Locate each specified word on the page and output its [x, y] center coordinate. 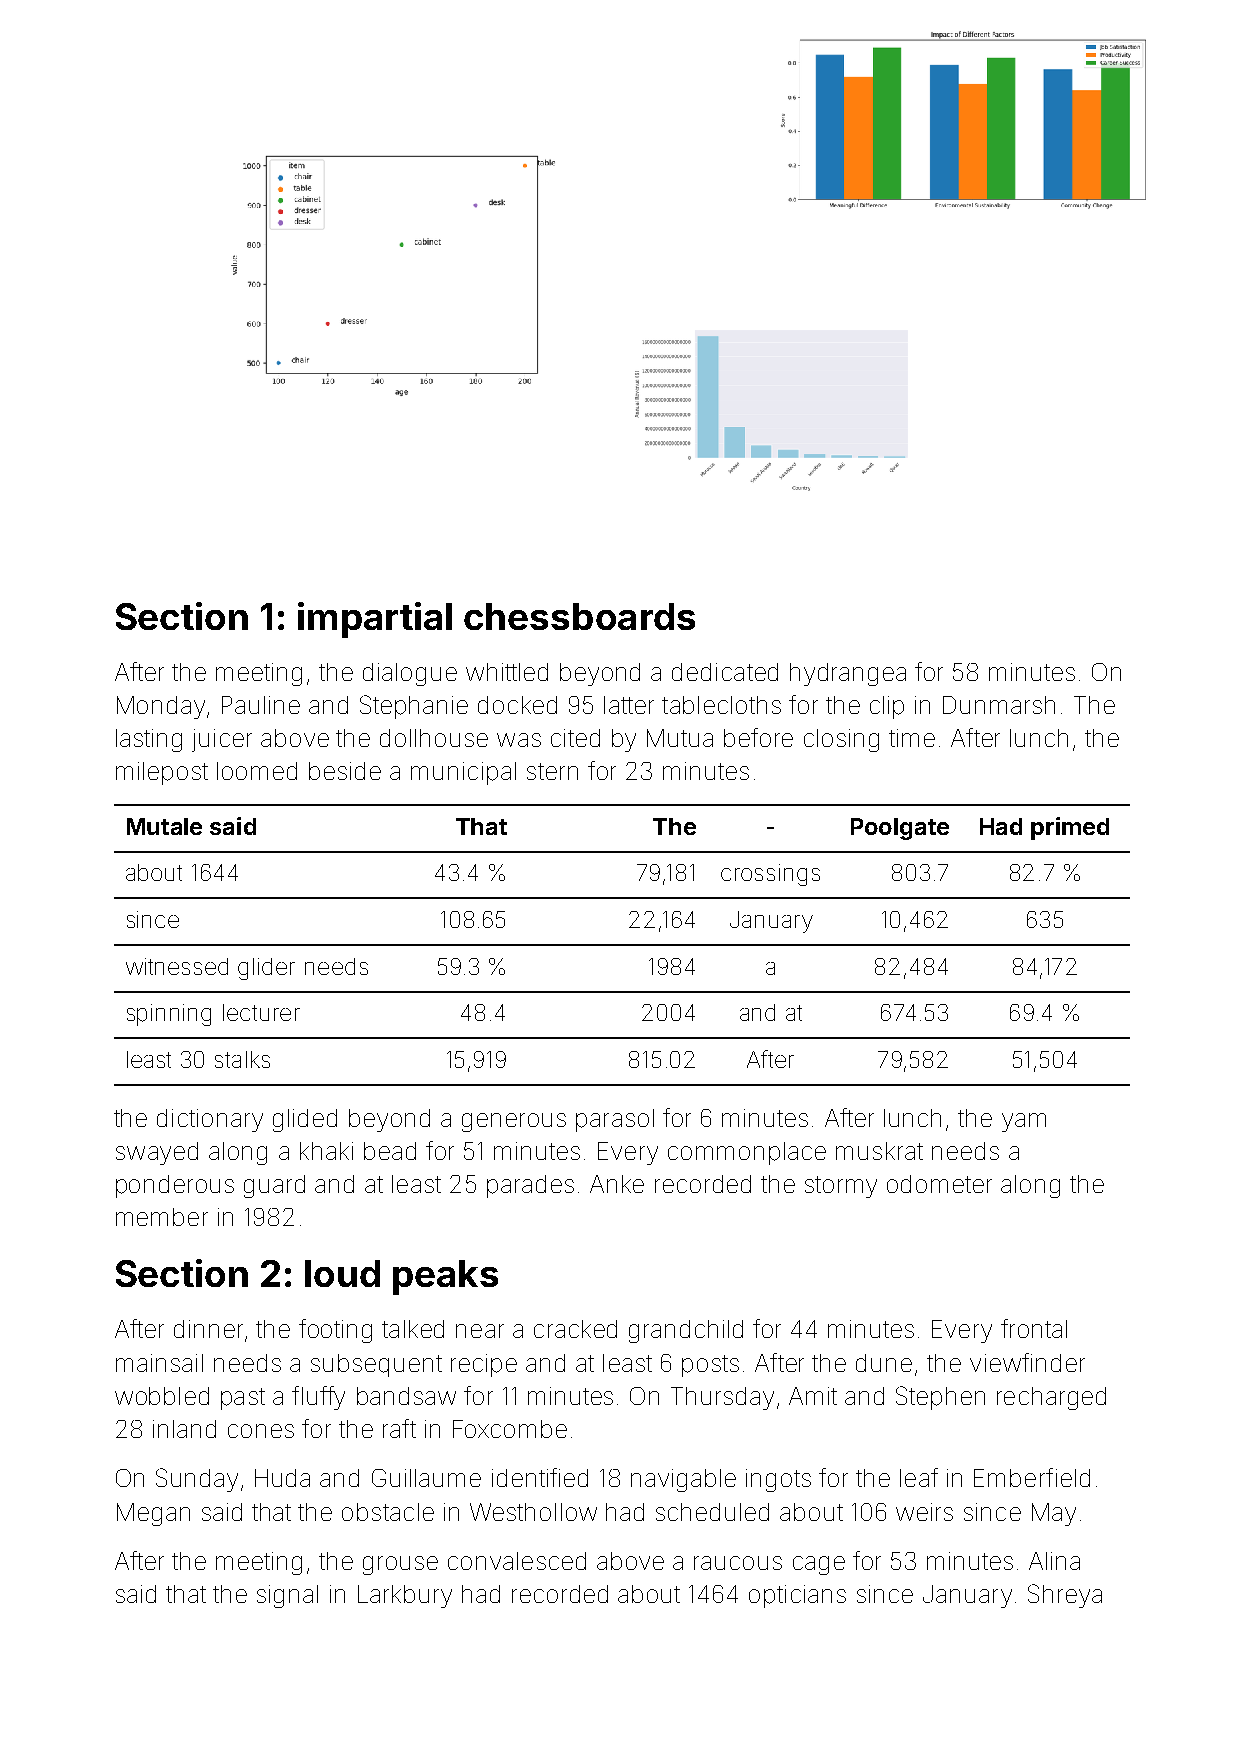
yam [1024, 1122]
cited [575, 738]
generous [514, 1122]
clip [887, 707]
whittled [507, 672]
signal [287, 1596]
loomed [257, 771]
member [162, 1217]
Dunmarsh [999, 705]
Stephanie [414, 707]
